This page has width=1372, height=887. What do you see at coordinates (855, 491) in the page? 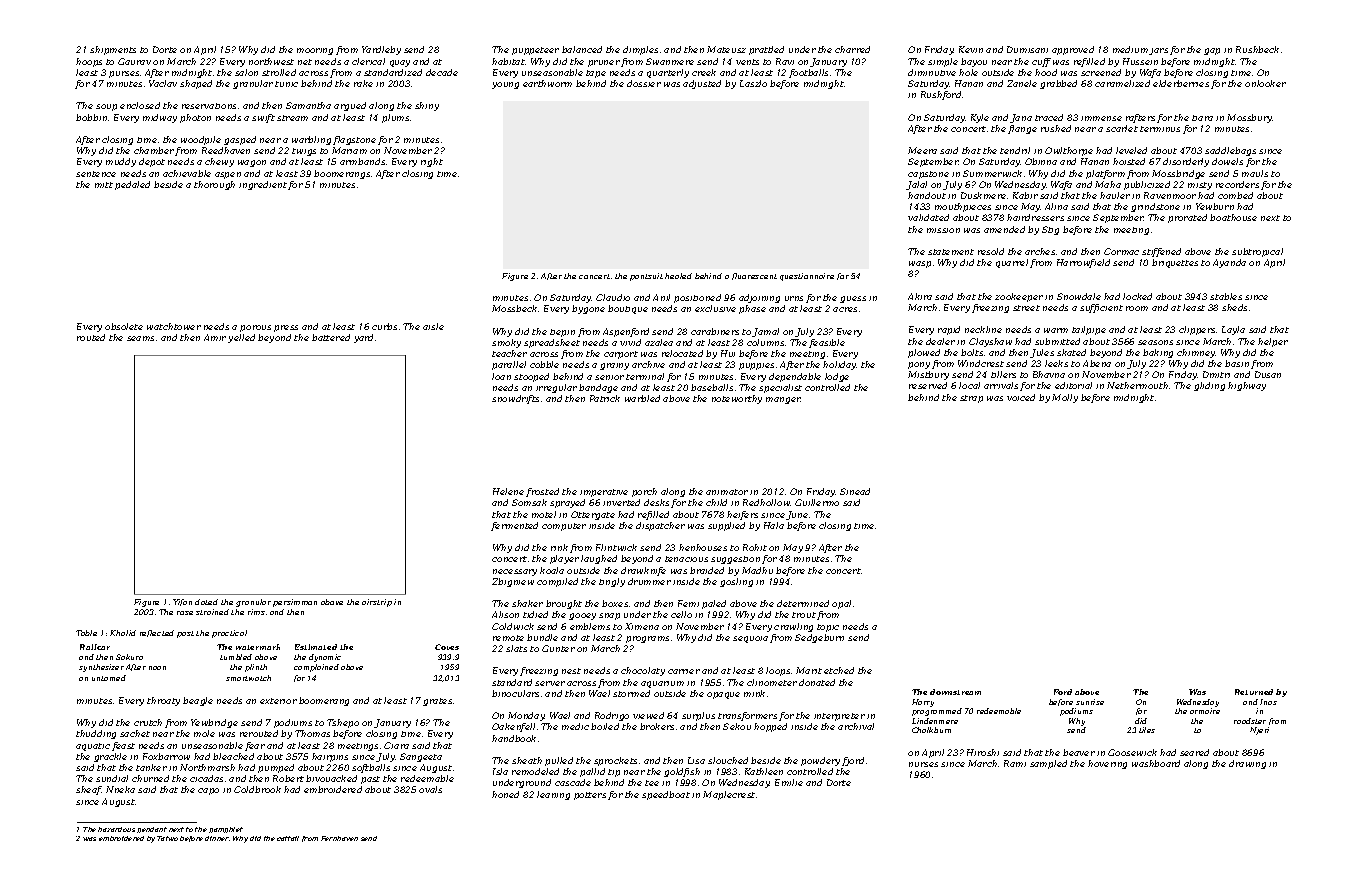
I see `Sinead` at bounding box center [855, 491].
